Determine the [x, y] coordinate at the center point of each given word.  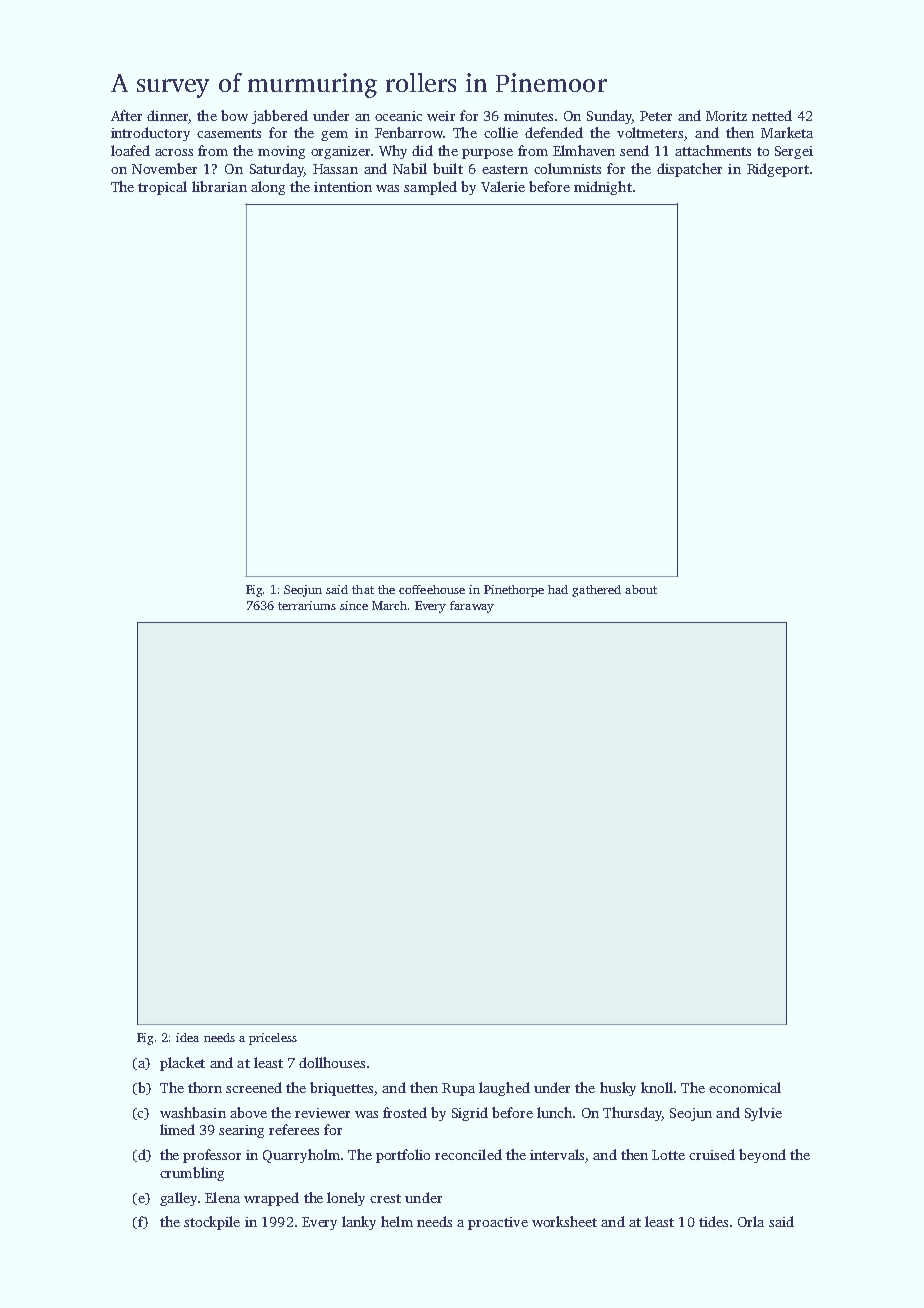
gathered [596, 591]
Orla [751, 1221]
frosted [405, 1112]
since [354, 605]
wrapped [271, 1199]
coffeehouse [432, 589]
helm [397, 1221]
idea [187, 1037]
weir [441, 116]
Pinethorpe [514, 591]
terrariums [307, 605]
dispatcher [689, 170]
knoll [657, 1087]
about [641, 589]
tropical [162, 188]
